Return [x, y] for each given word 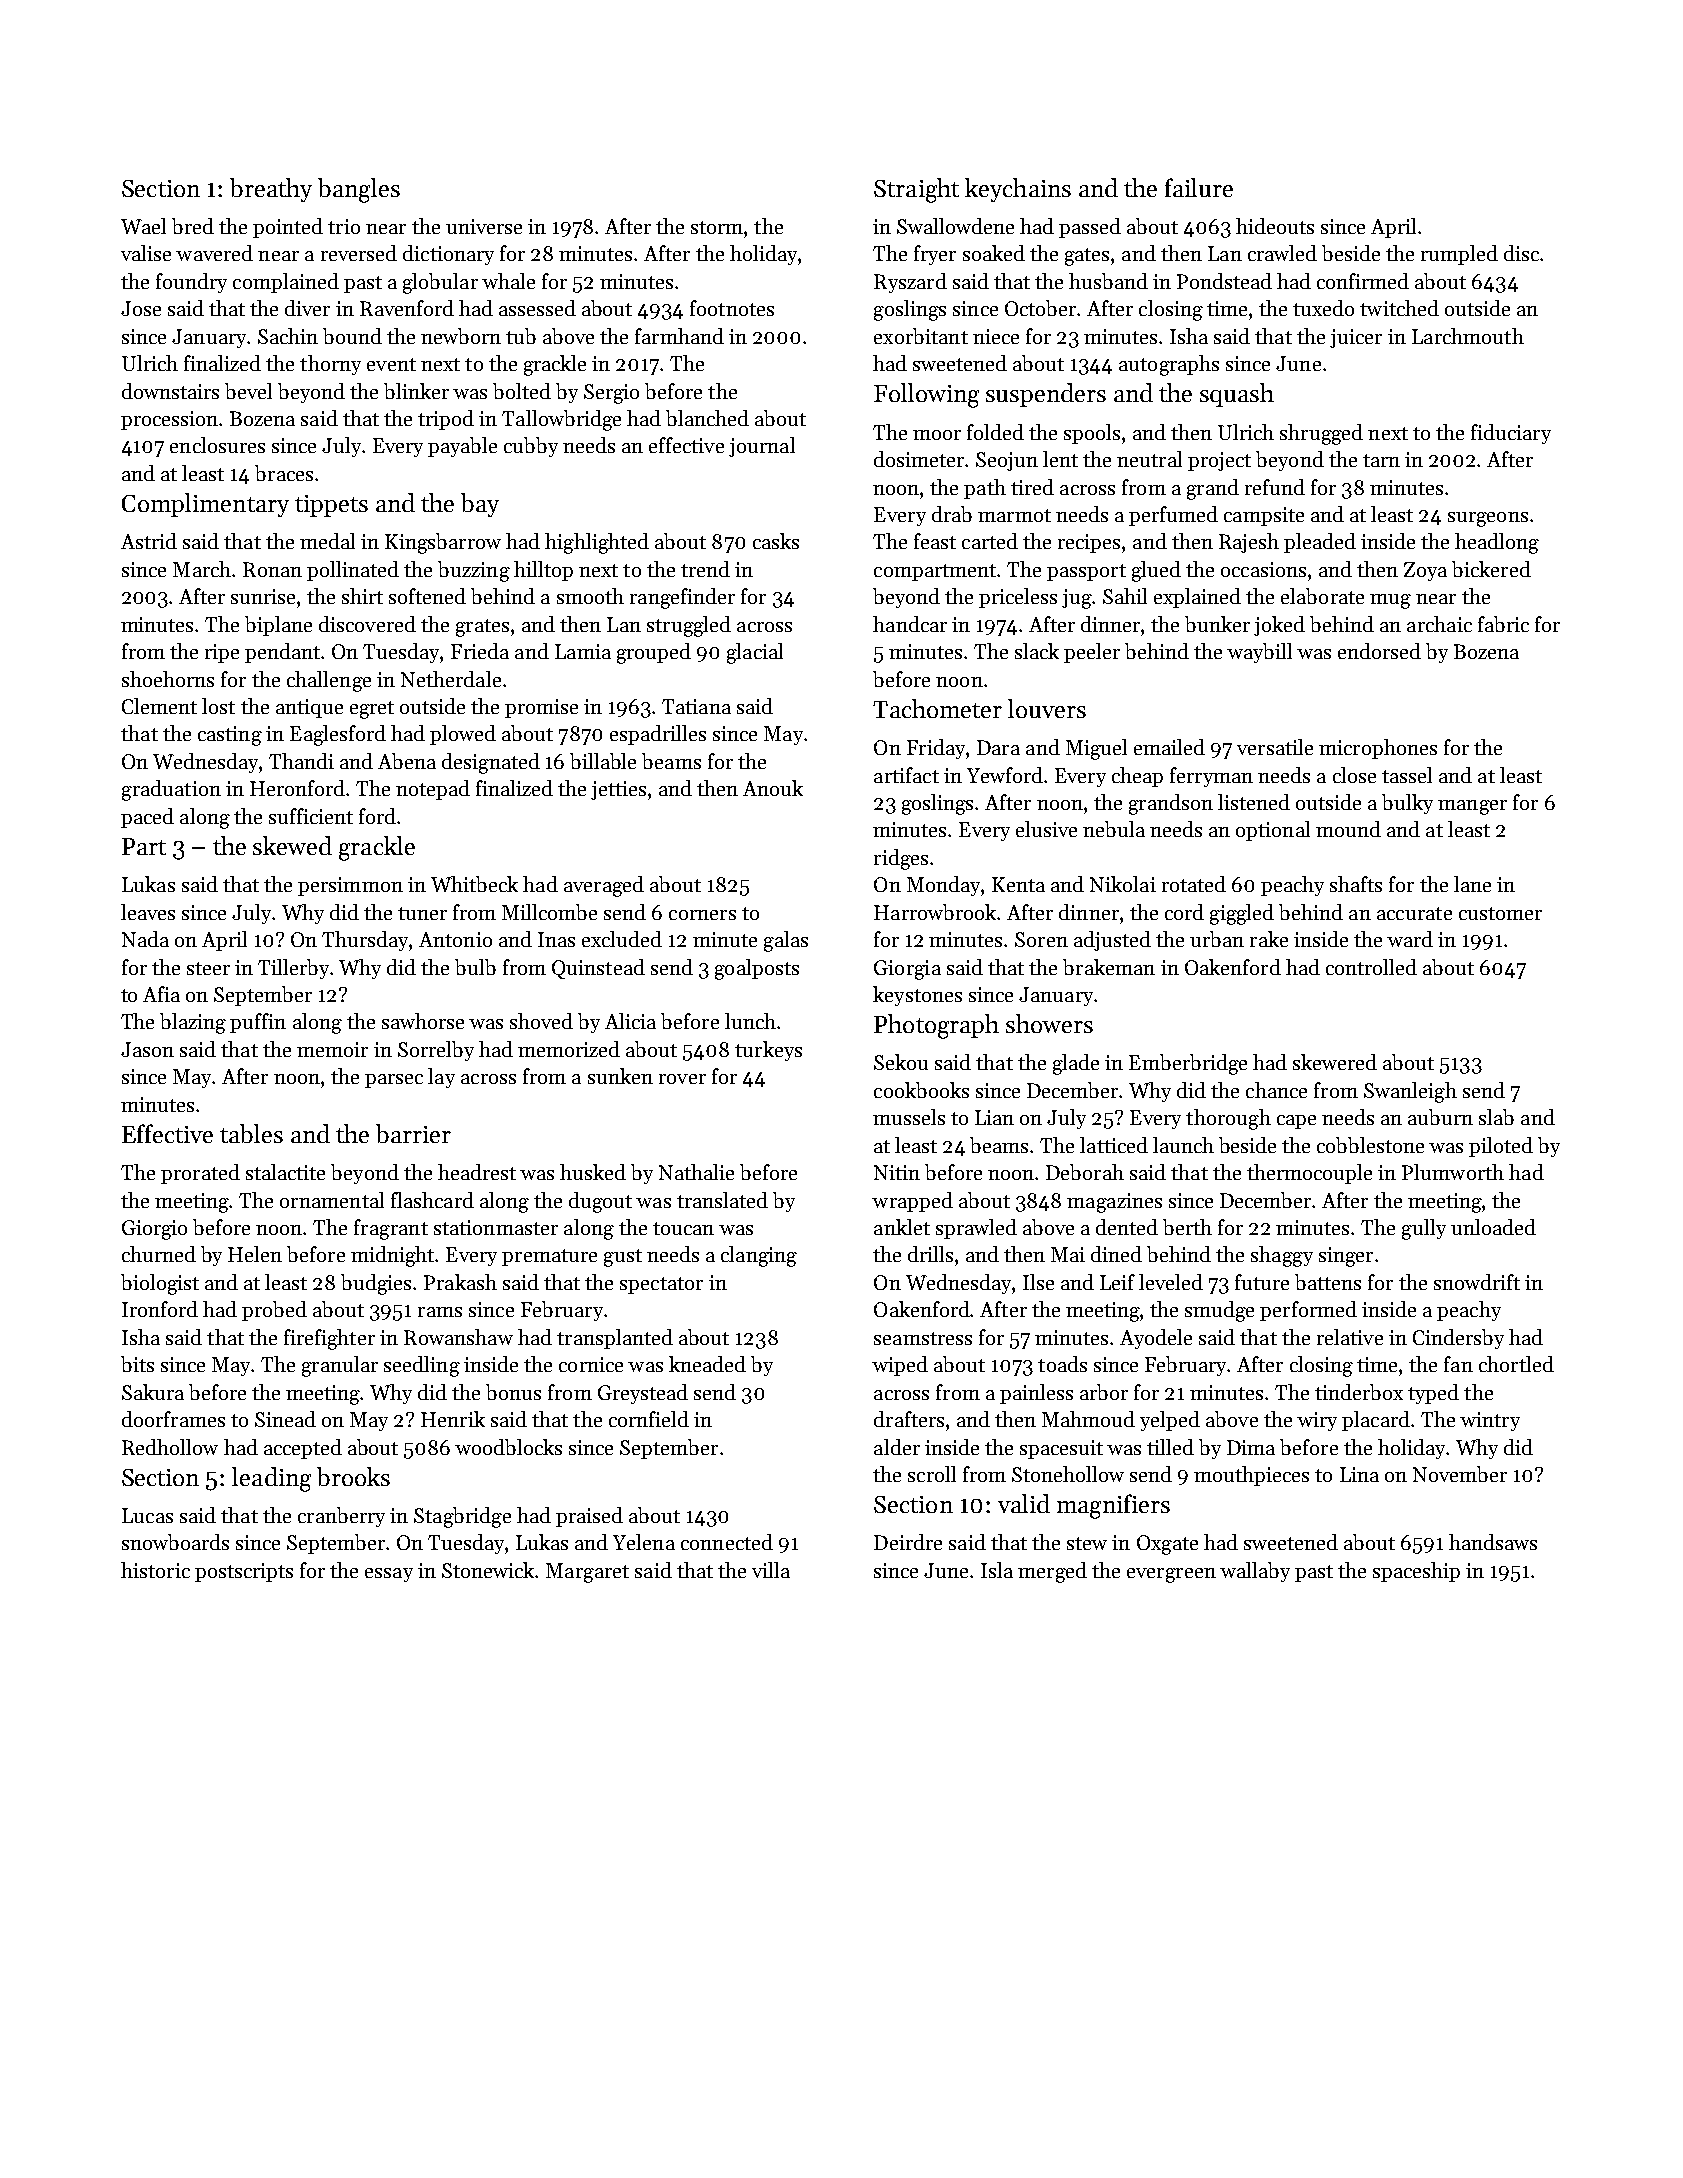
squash [1237, 395]
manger [1472, 807]
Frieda [480, 651]
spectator [661, 1285]
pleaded [1320, 543]
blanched [707, 418]
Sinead [285, 1419]
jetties [618, 790]
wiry [1317, 1421]
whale [508, 281]
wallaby [1255, 1572]
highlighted [597, 543]
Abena [407, 761]
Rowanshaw [458, 1337]
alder [897, 1447]
